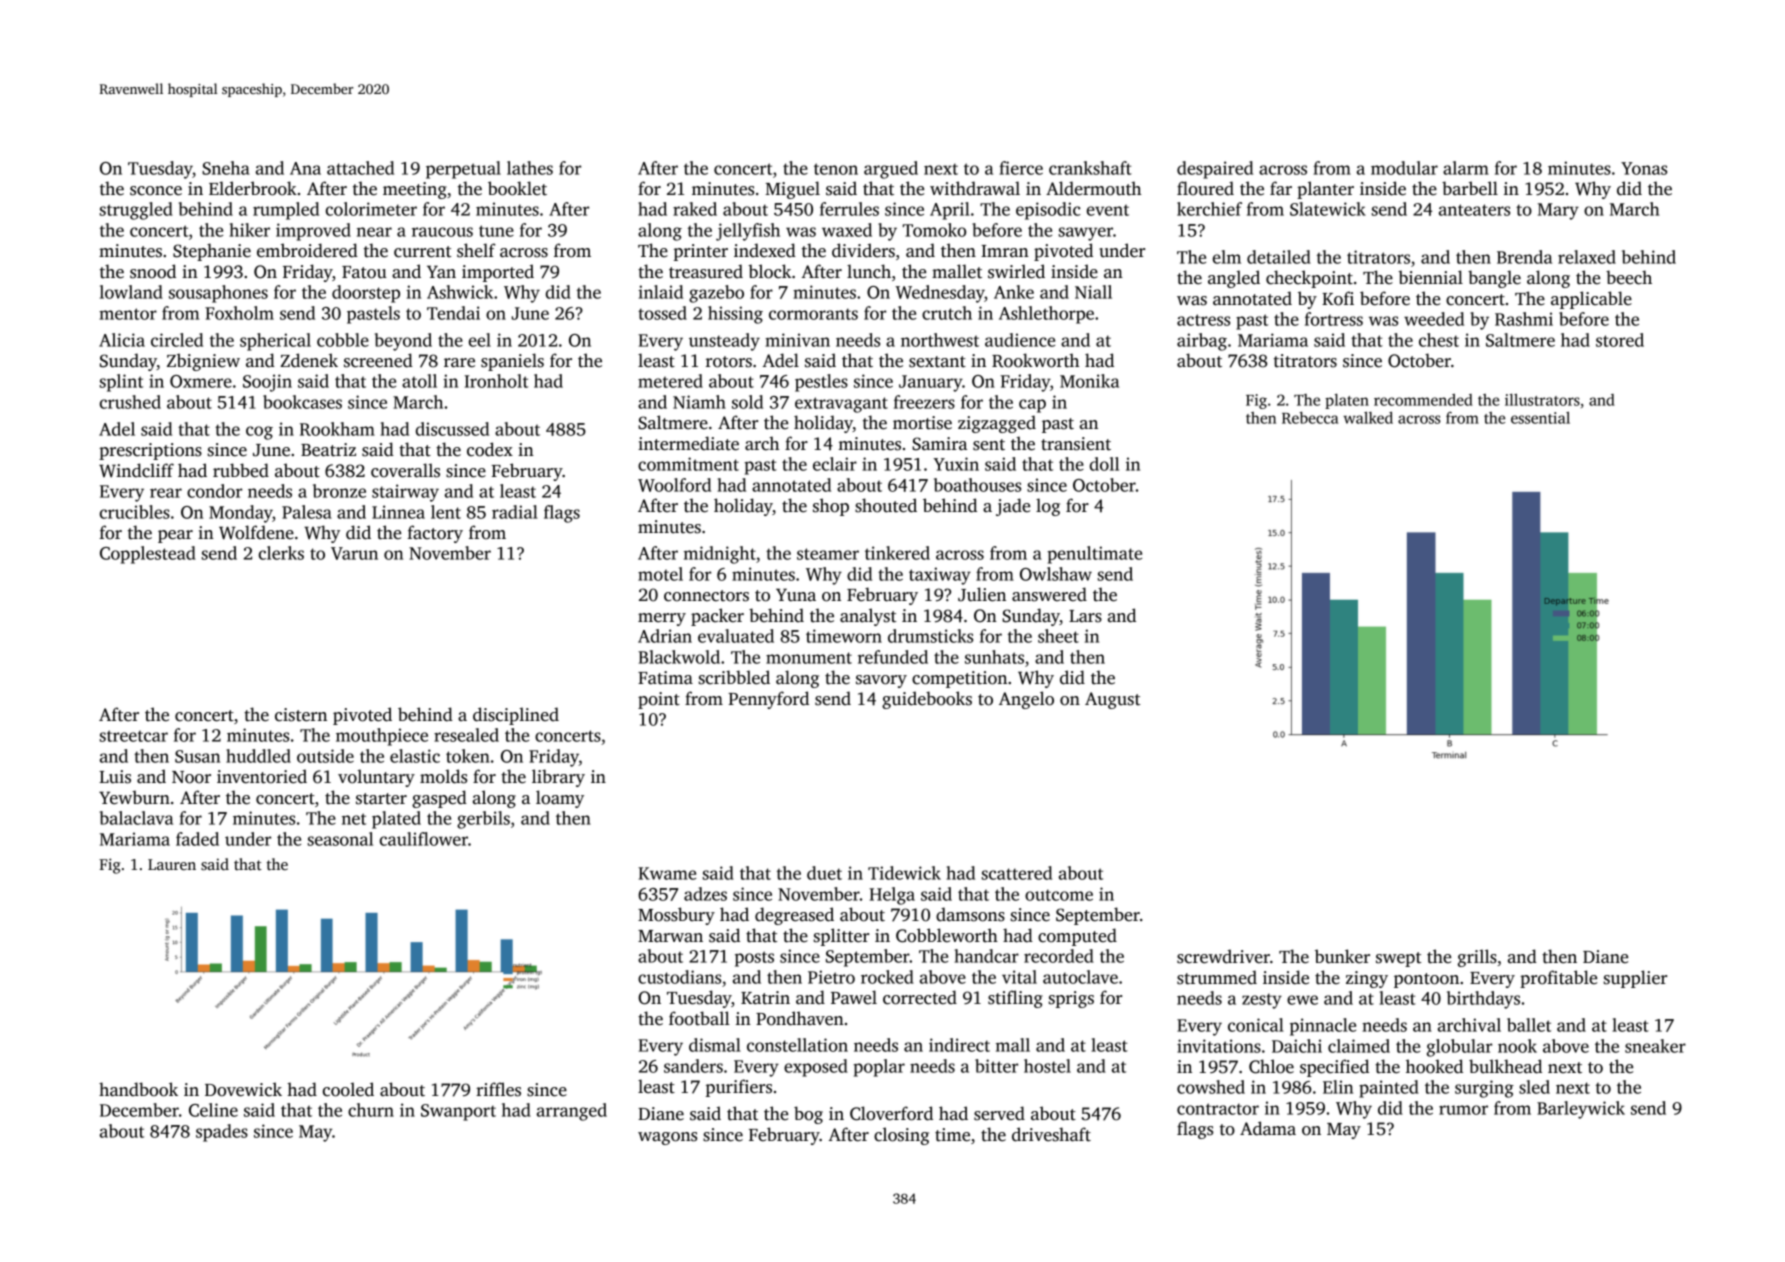 The height and width of the document is (1262, 1785). I want to click on spades, so click(222, 1133).
